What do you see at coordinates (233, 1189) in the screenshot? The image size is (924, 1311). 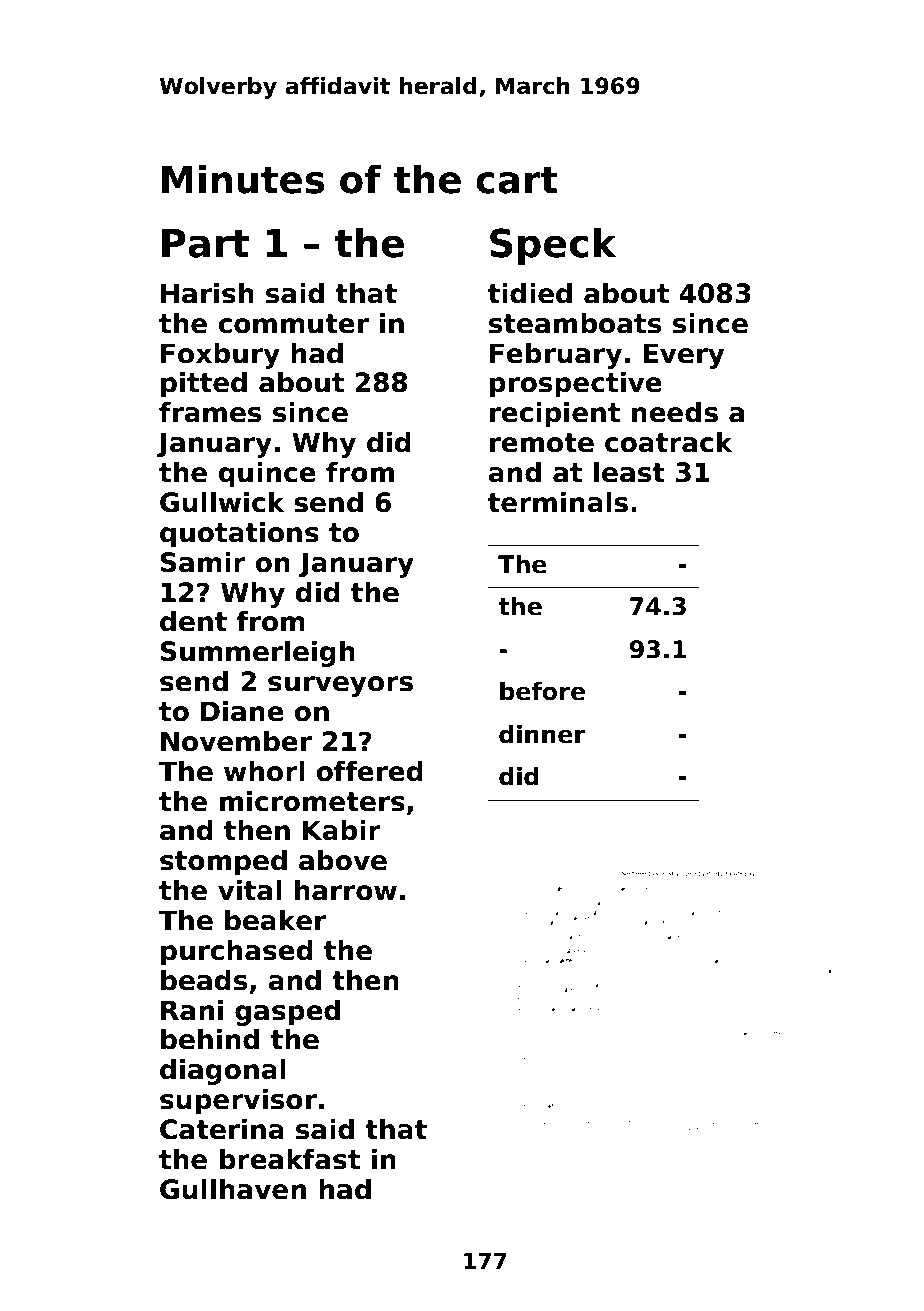 I see `Gullhaven` at bounding box center [233, 1189].
